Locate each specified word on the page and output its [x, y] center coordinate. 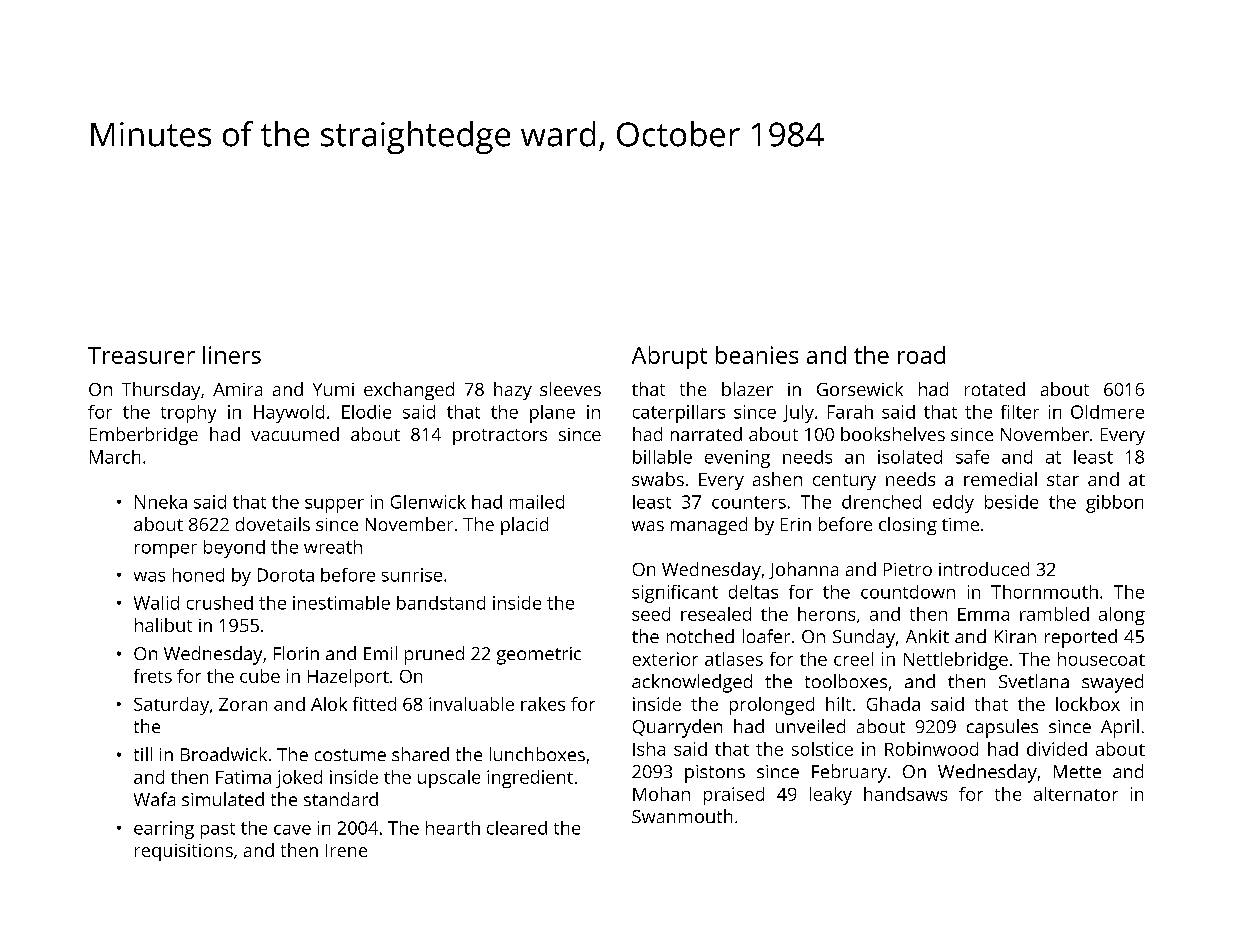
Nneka [161, 502]
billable [662, 457]
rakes [543, 704]
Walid [156, 603]
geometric [539, 656]
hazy [513, 391]
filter [1020, 412]
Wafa [154, 799]
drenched [881, 502]
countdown [908, 592]
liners [232, 355]
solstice [822, 749]
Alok [329, 704]
